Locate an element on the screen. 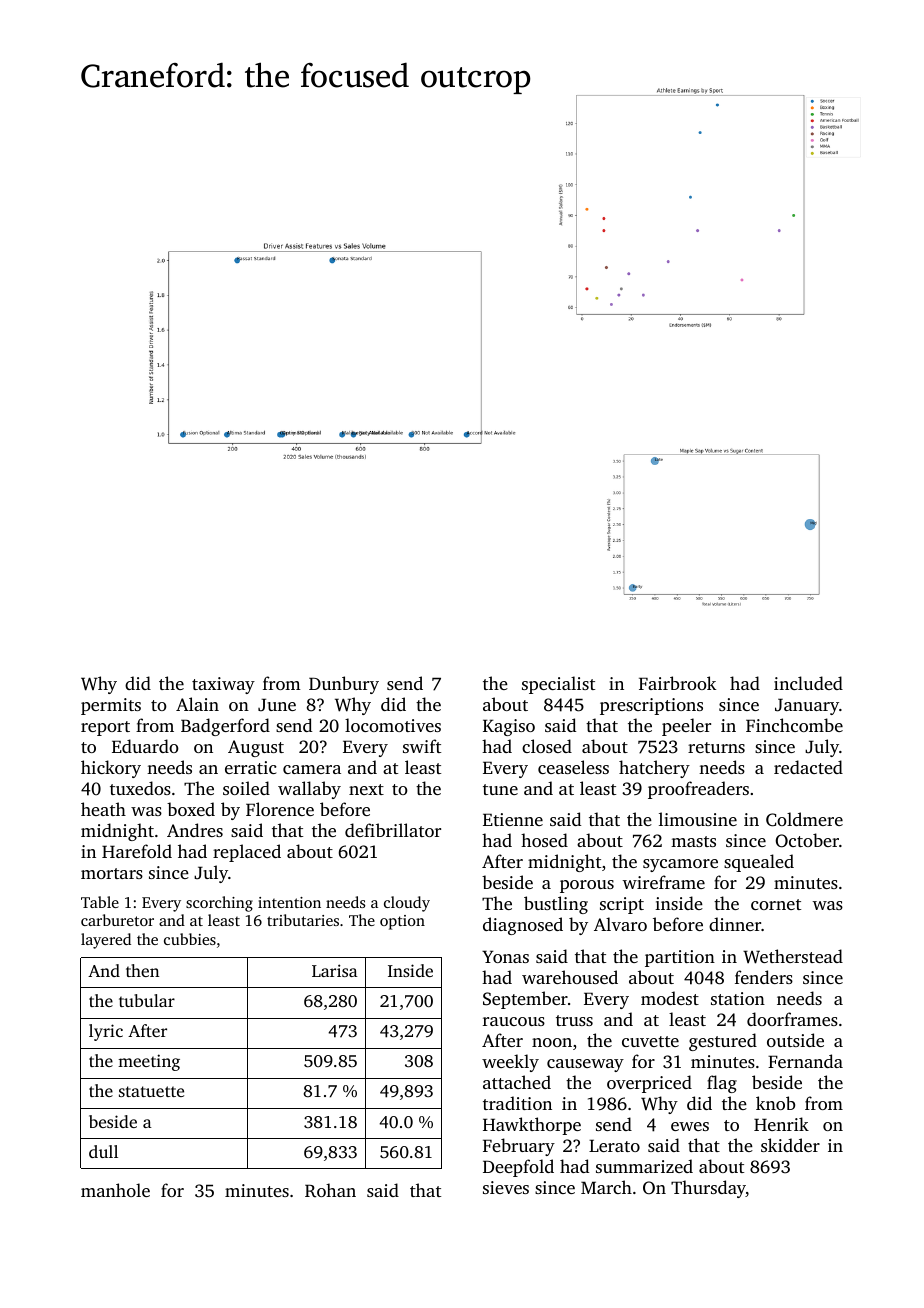 This screenshot has height=1308, width=924. sieves is located at coordinates (506, 1187).
